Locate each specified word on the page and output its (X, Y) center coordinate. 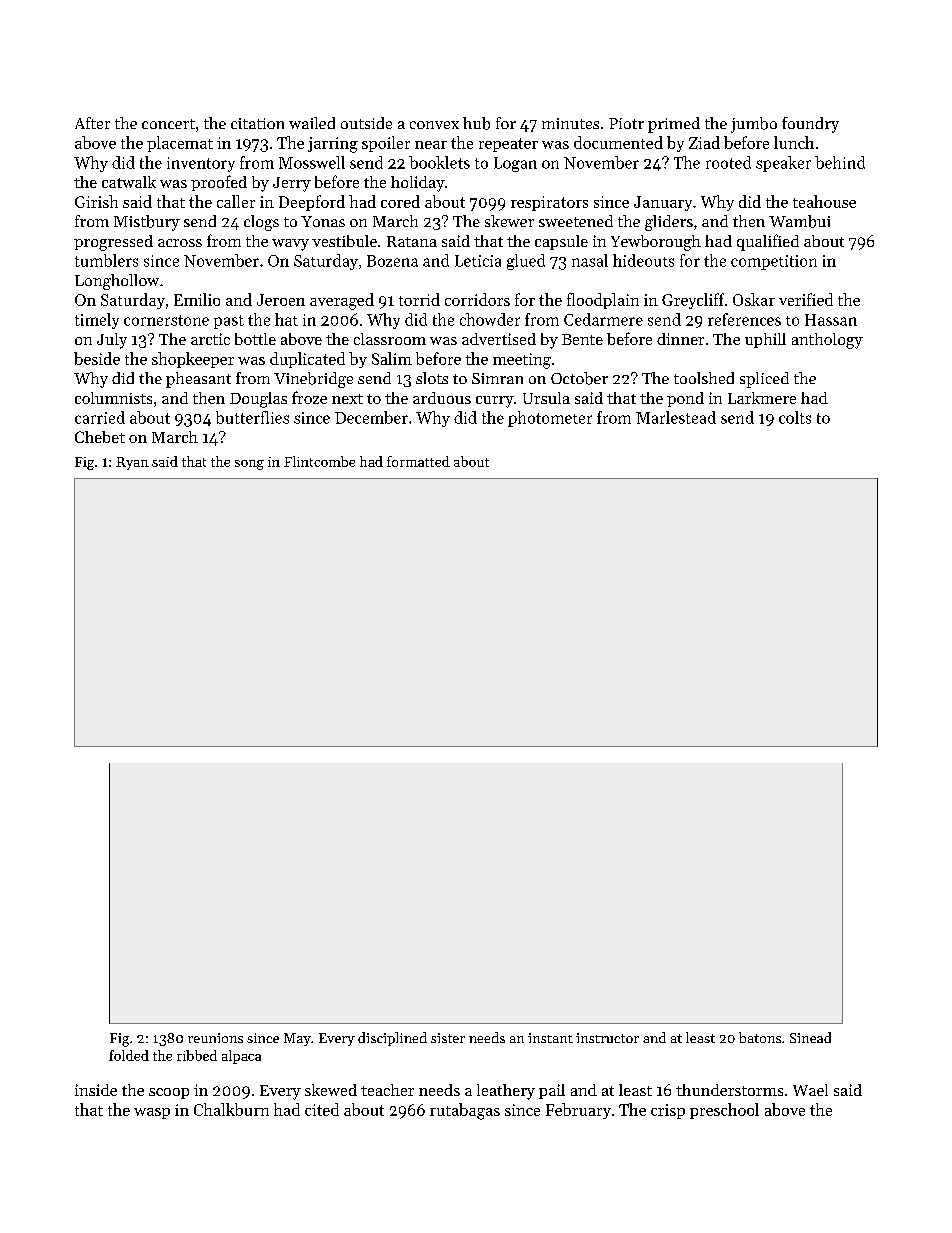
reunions (215, 1038)
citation (257, 123)
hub (476, 123)
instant (550, 1038)
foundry (810, 125)
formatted (418, 461)
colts (795, 417)
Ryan (132, 463)
